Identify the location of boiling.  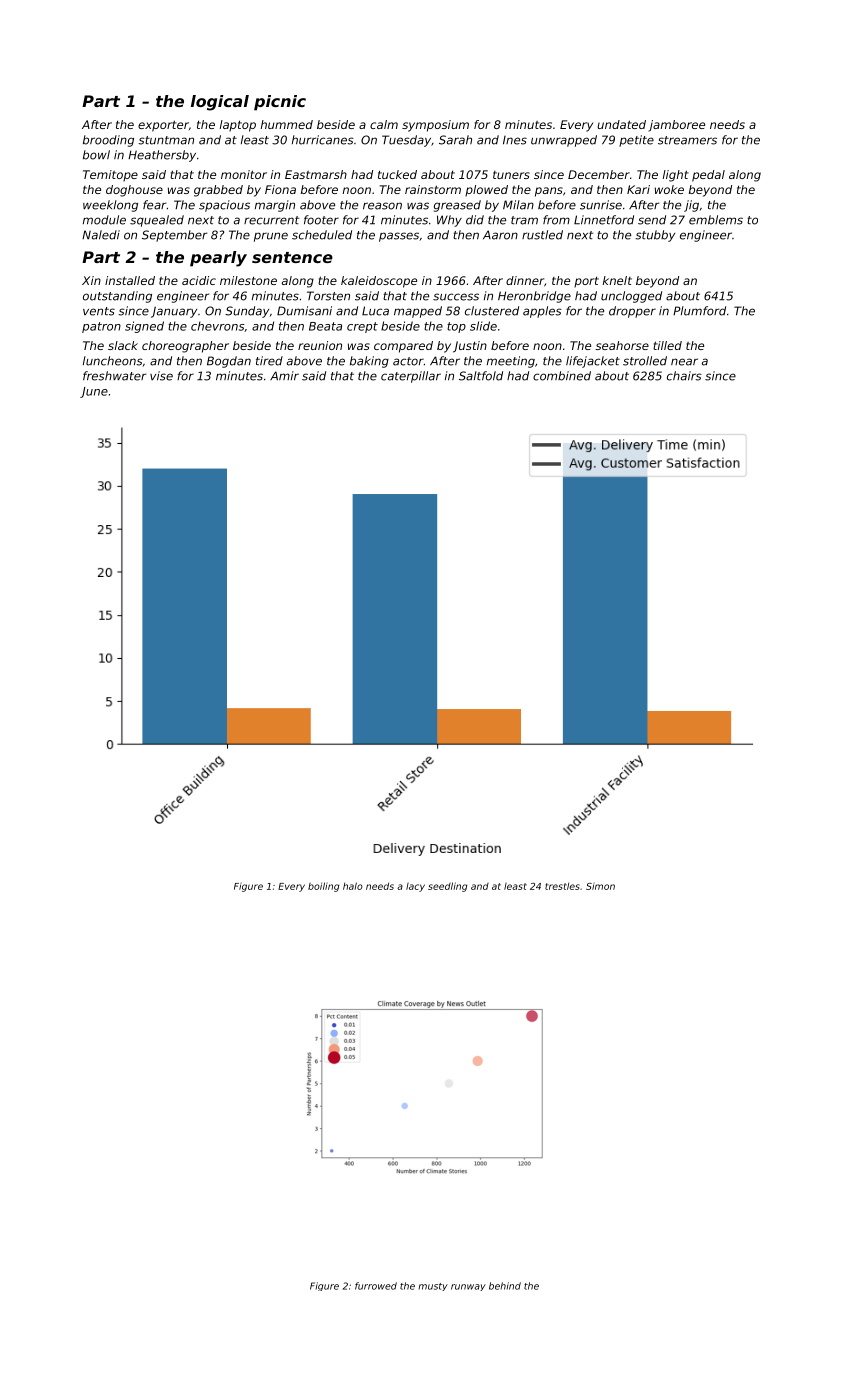
(323, 887).
